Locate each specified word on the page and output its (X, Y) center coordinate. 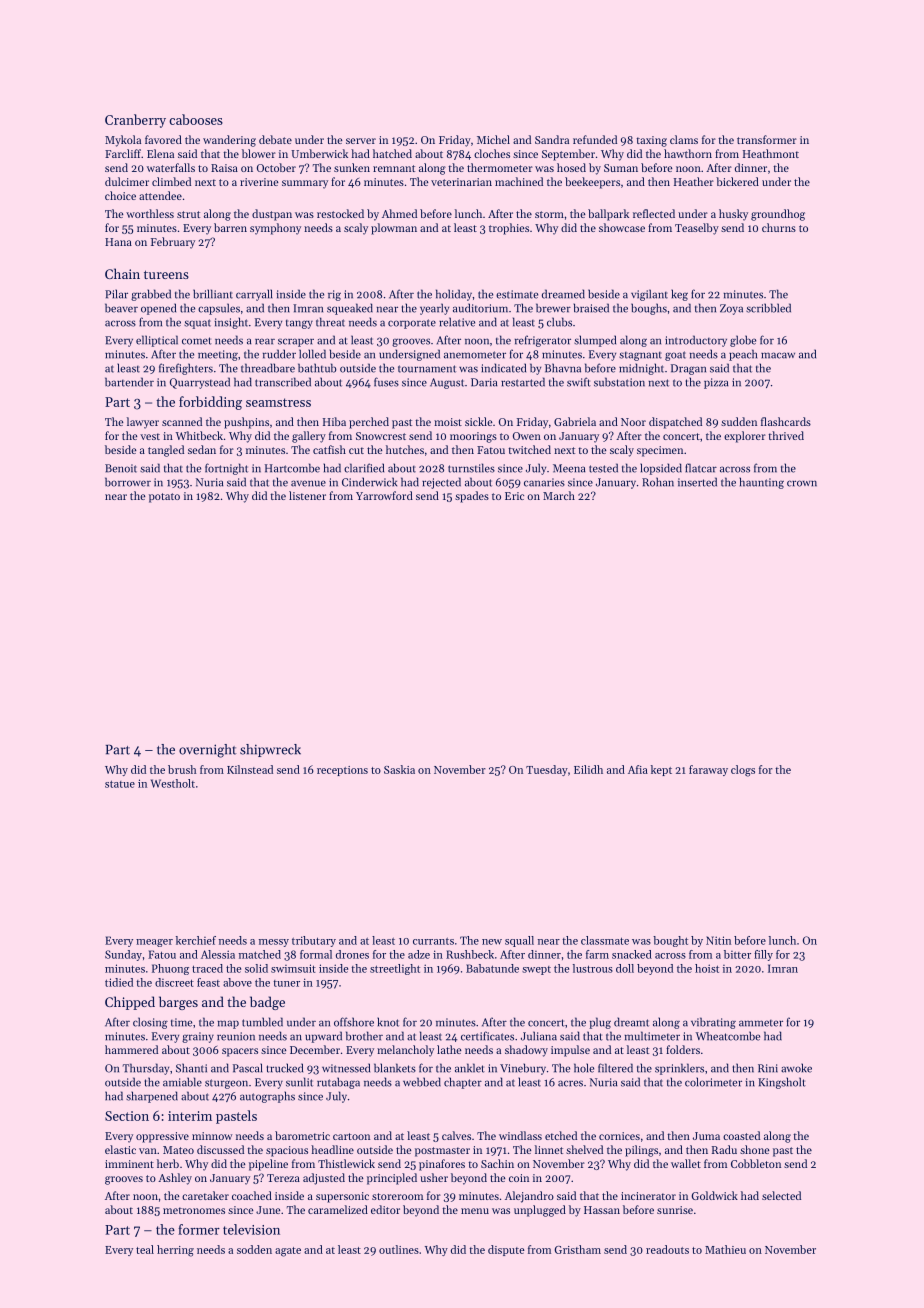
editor (385, 1209)
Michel (493, 139)
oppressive (162, 1137)
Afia (638, 769)
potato (164, 498)
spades (472, 497)
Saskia (399, 769)
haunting (761, 483)
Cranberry (135, 121)
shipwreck (270, 750)
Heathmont (771, 153)
